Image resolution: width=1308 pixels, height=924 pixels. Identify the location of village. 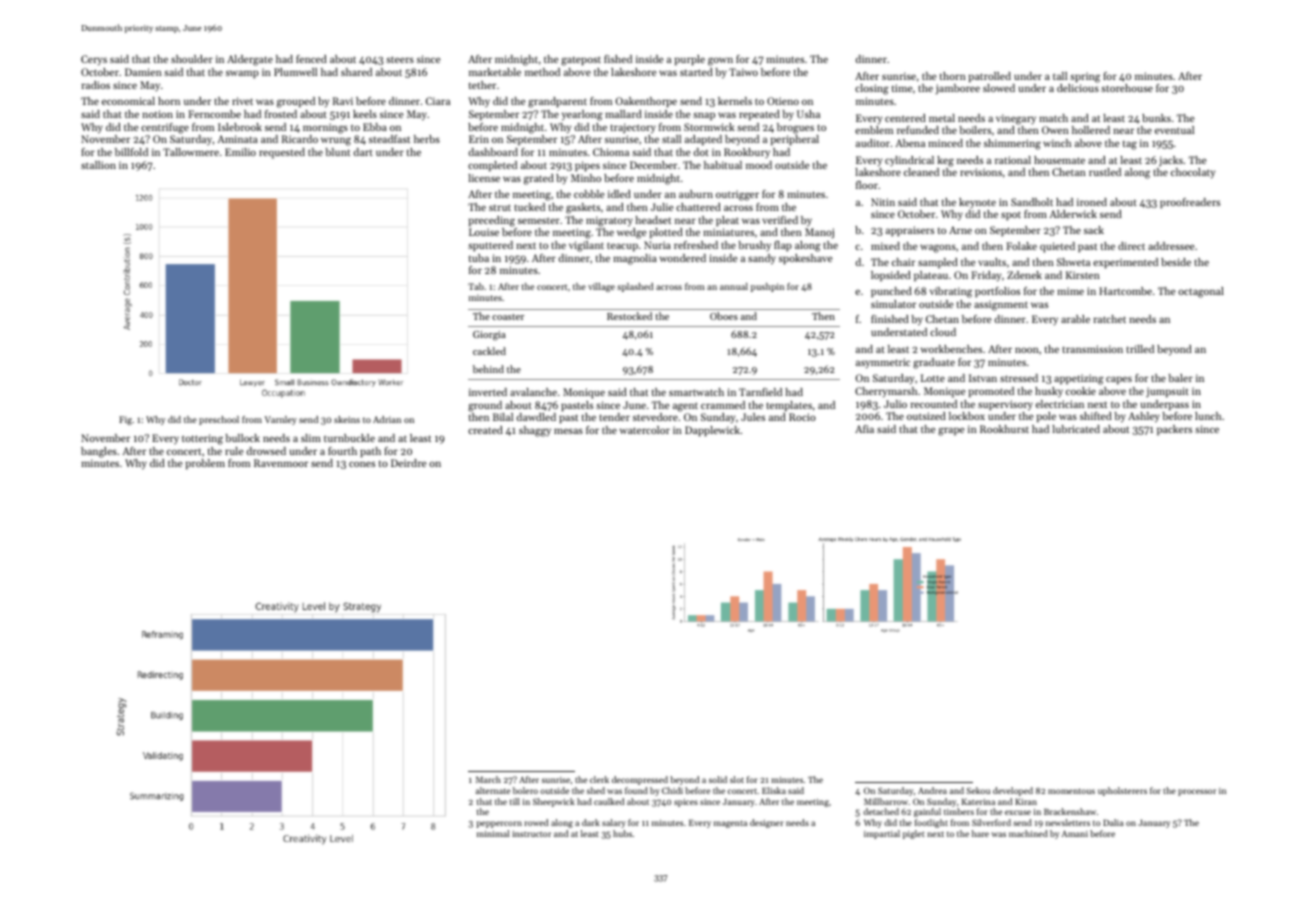
(601, 287).
